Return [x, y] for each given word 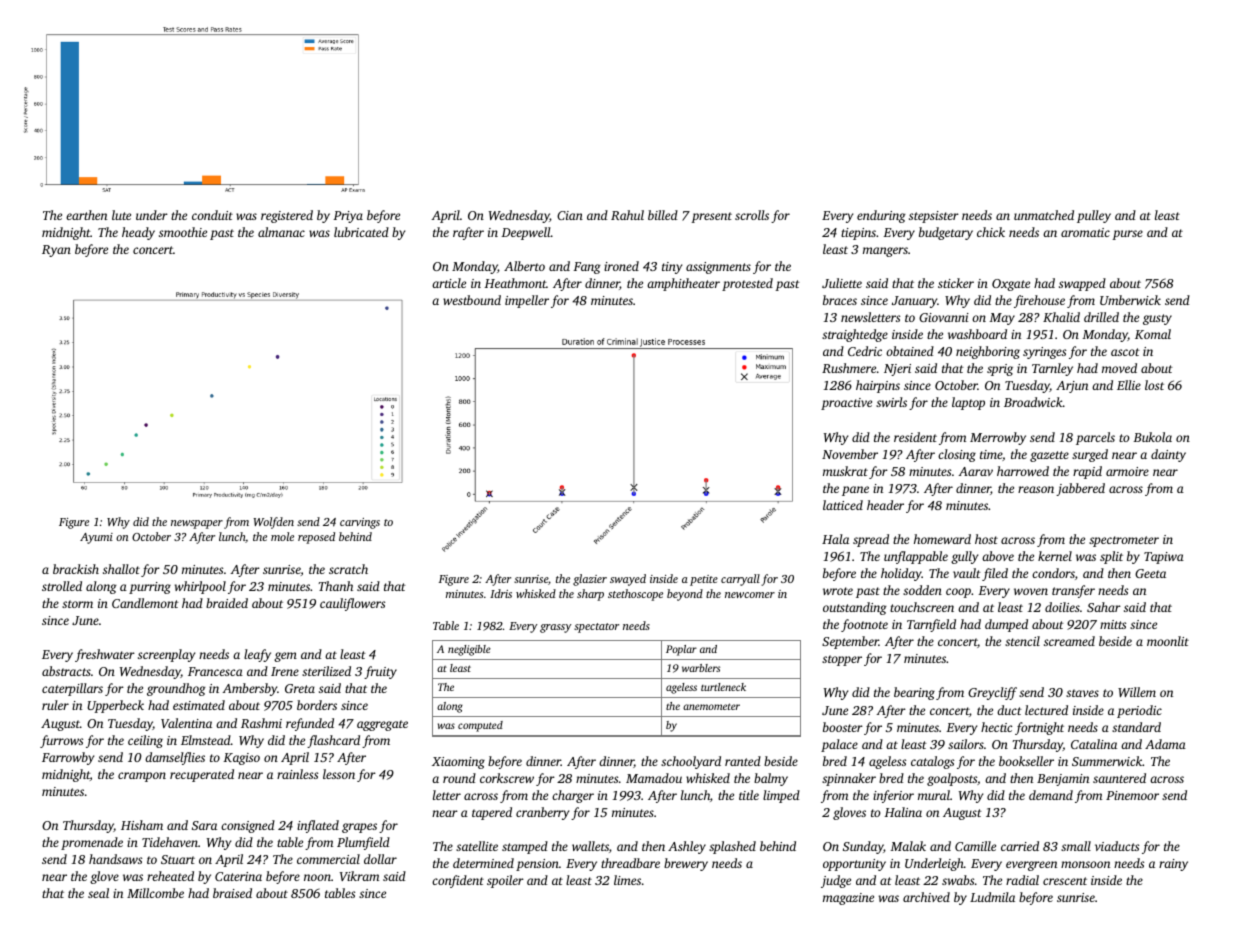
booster [843, 727]
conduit [212, 215]
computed [480, 726]
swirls [891, 402]
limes [627, 880]
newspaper [197, 524]
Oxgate [1011, 285]
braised [232, 893]
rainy [1173, 865]
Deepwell [526, 233]
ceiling [145, 741]
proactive [846, 404]
